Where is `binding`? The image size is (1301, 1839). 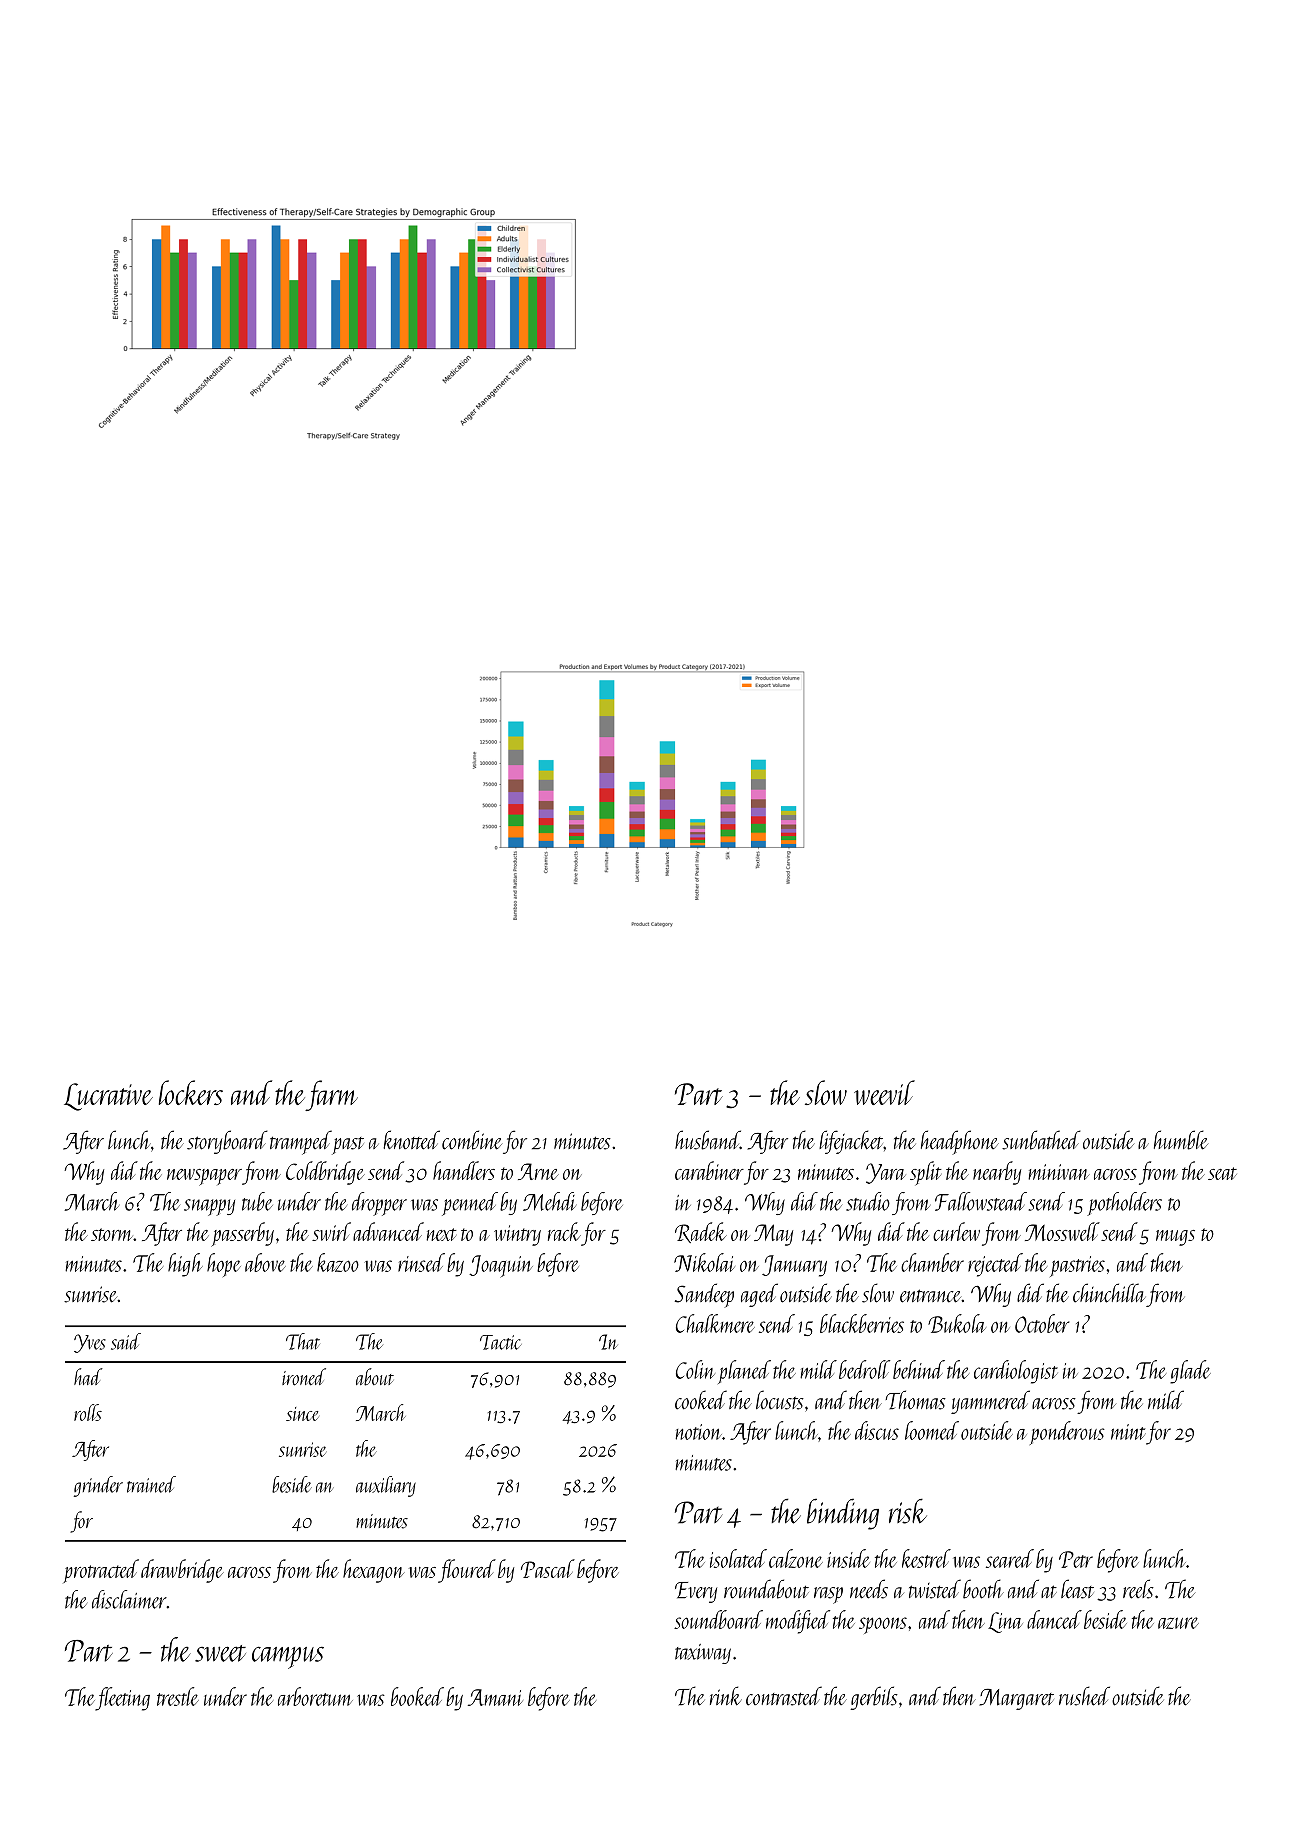 binding is located at coordinates (843, 1514).
